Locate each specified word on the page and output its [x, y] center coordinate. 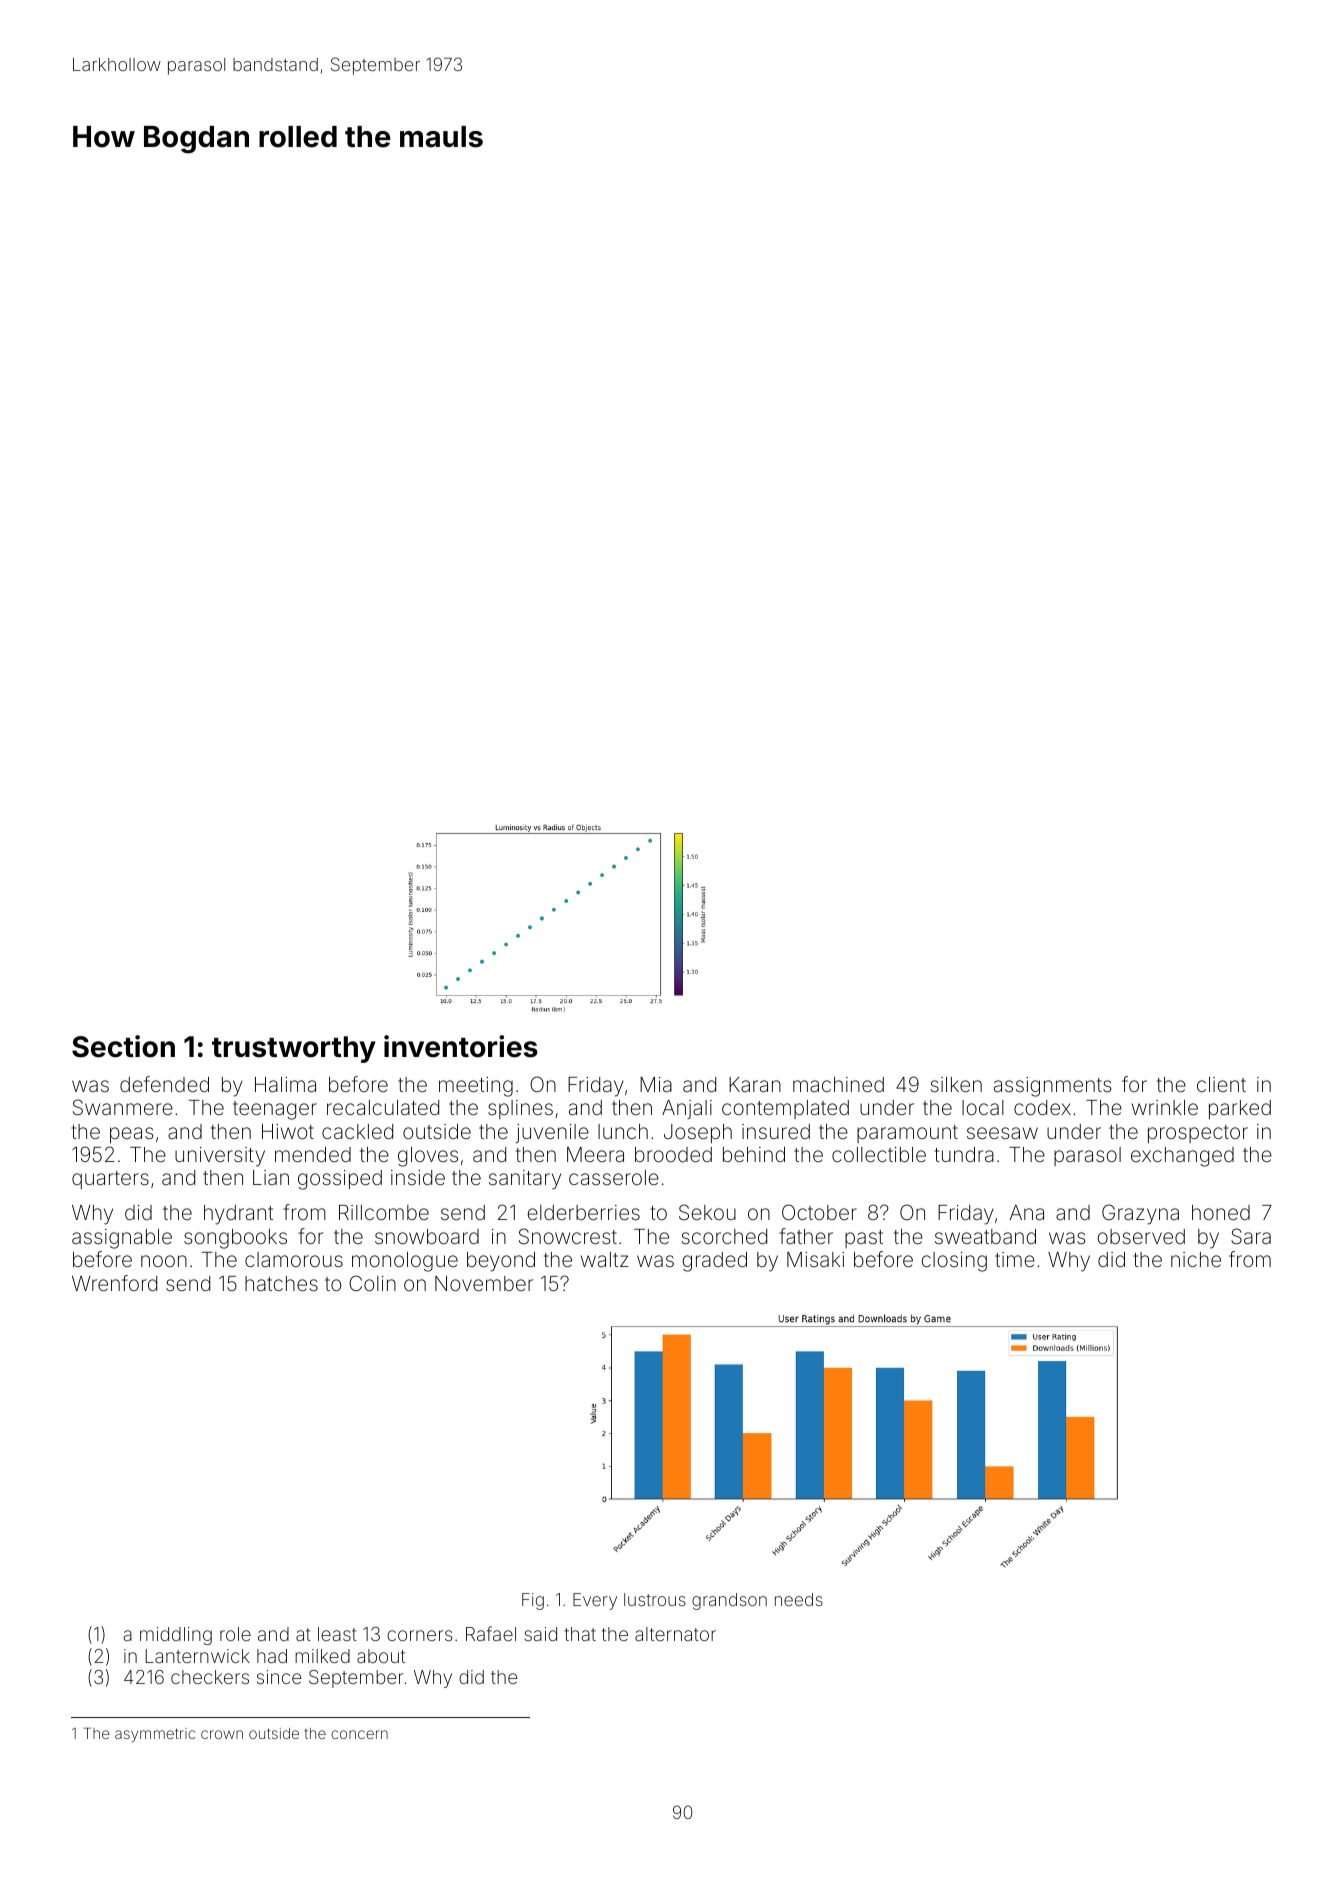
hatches [281, 1283]
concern [359, 1734]
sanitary [525, 1180]
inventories [461, 1046]
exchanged [1182, 1157]
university [220, 1157]
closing [954, 1262]
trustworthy [294, 1049]
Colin [372, 1283]
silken [956, 1084]
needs [799, 1599]
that [580, 1634]
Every [595, 1601]
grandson [729, 1601]
